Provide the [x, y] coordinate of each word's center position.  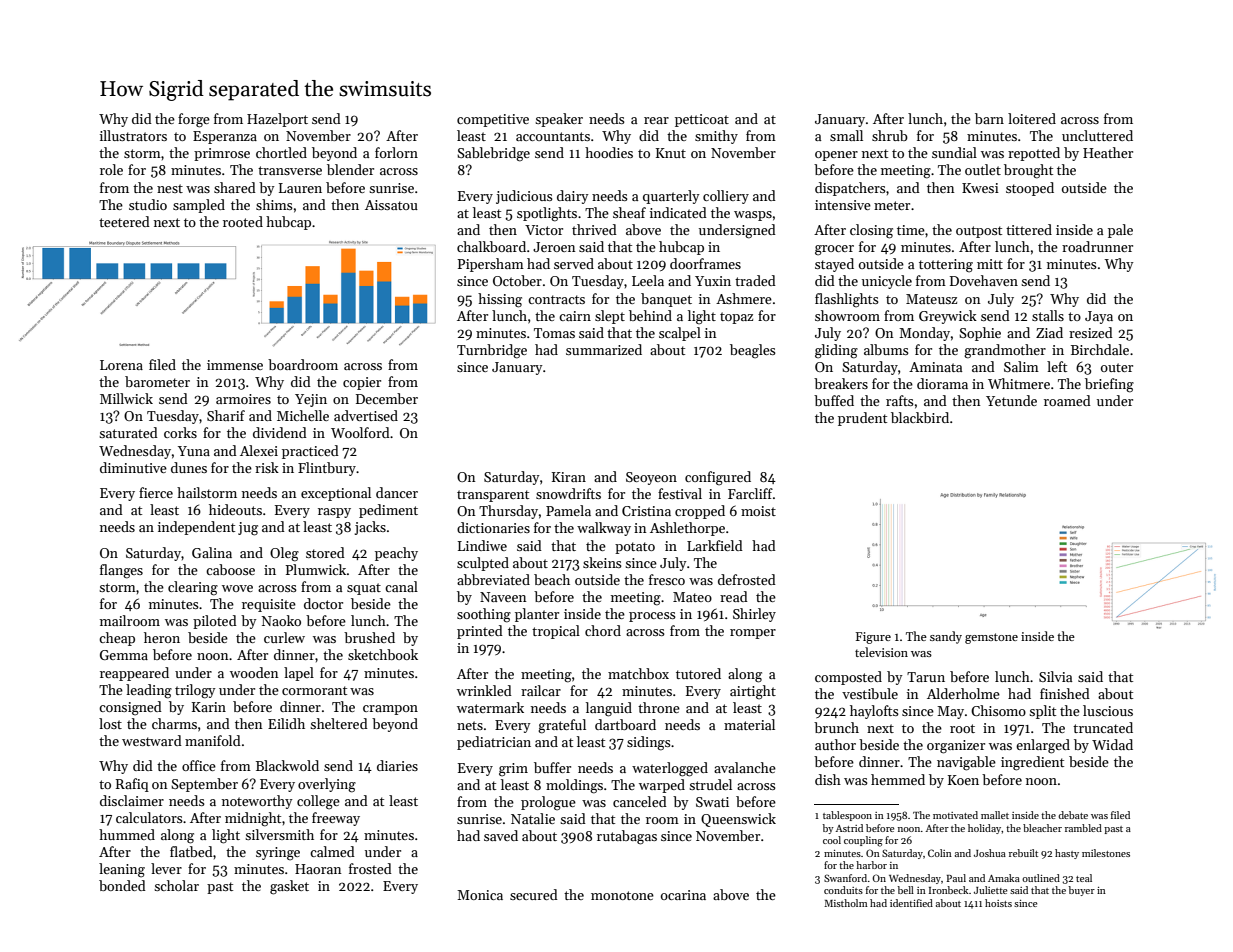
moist [758, 511]
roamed [1067, 400]
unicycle [887, 282]
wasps [753, 216]
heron [162, 637]
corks [180, 432]
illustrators [133, 135]
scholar [176, 885]
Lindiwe [482, 545]
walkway [604, 529]
